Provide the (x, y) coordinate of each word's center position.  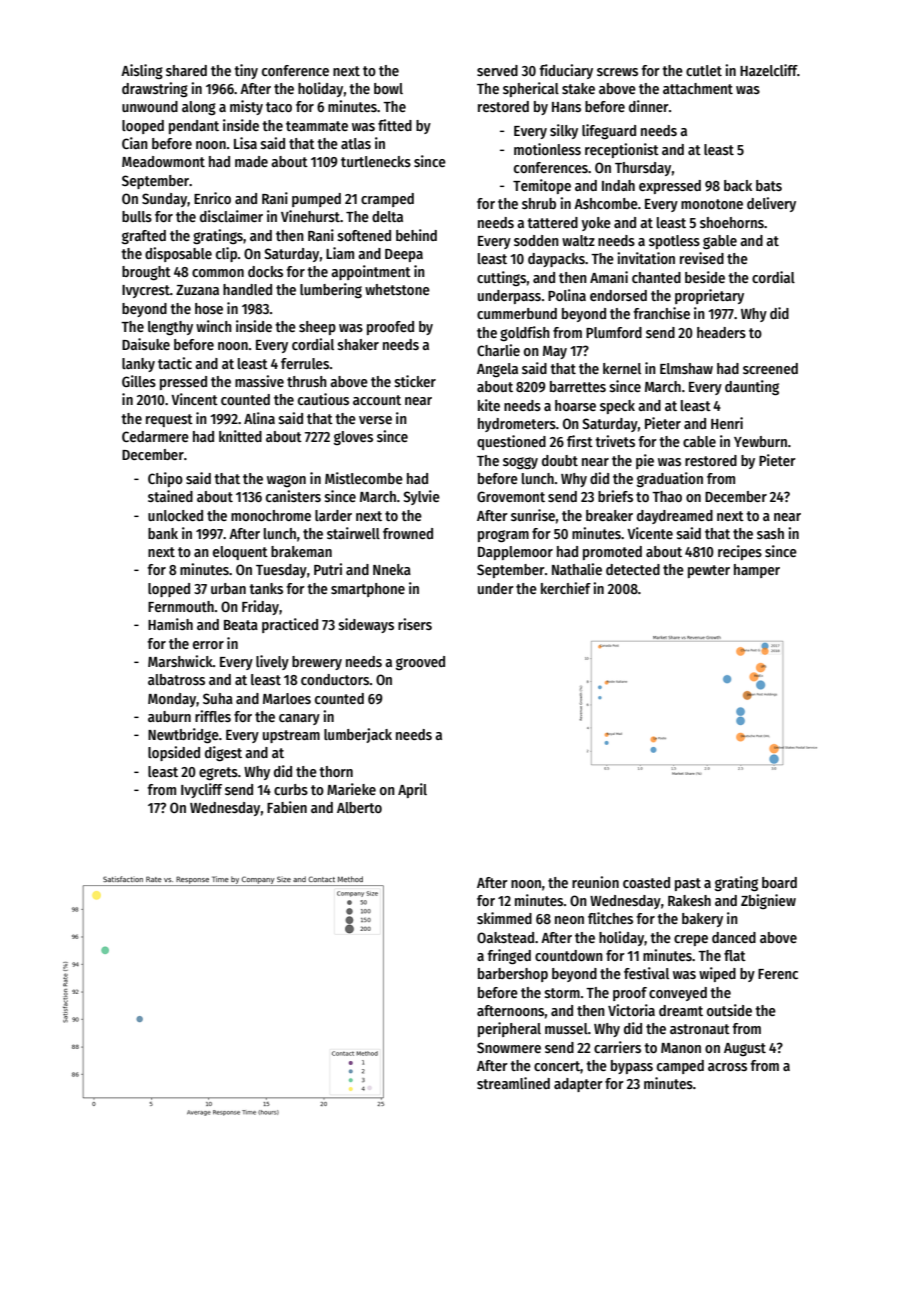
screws (617, 72)
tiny (246, 71)
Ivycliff (201, 790)
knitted (240, 436)
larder (333, 515)
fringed (509, 956)
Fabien (287, 807)
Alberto (359, 807)
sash (770, 533)
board (779, 882)
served (497, 70)
